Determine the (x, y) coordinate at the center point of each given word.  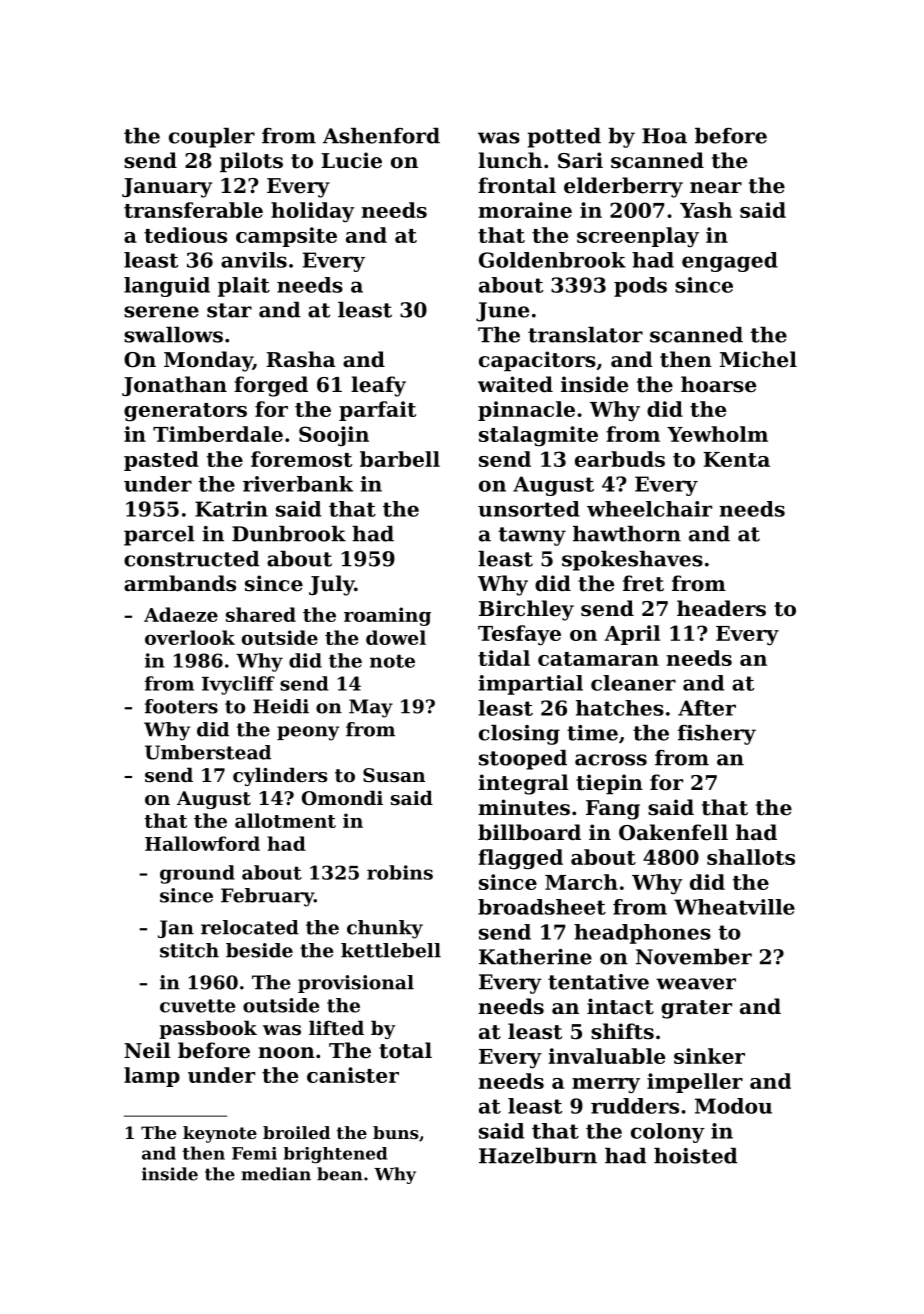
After (707, 708)
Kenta (736, 459)
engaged (730, 262)
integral (523, 784)
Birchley (526, 610)
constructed (192, 559)
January (167, 188)
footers (181, 706)
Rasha (300, 359)
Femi (254, 1153)
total (405, 1050)
